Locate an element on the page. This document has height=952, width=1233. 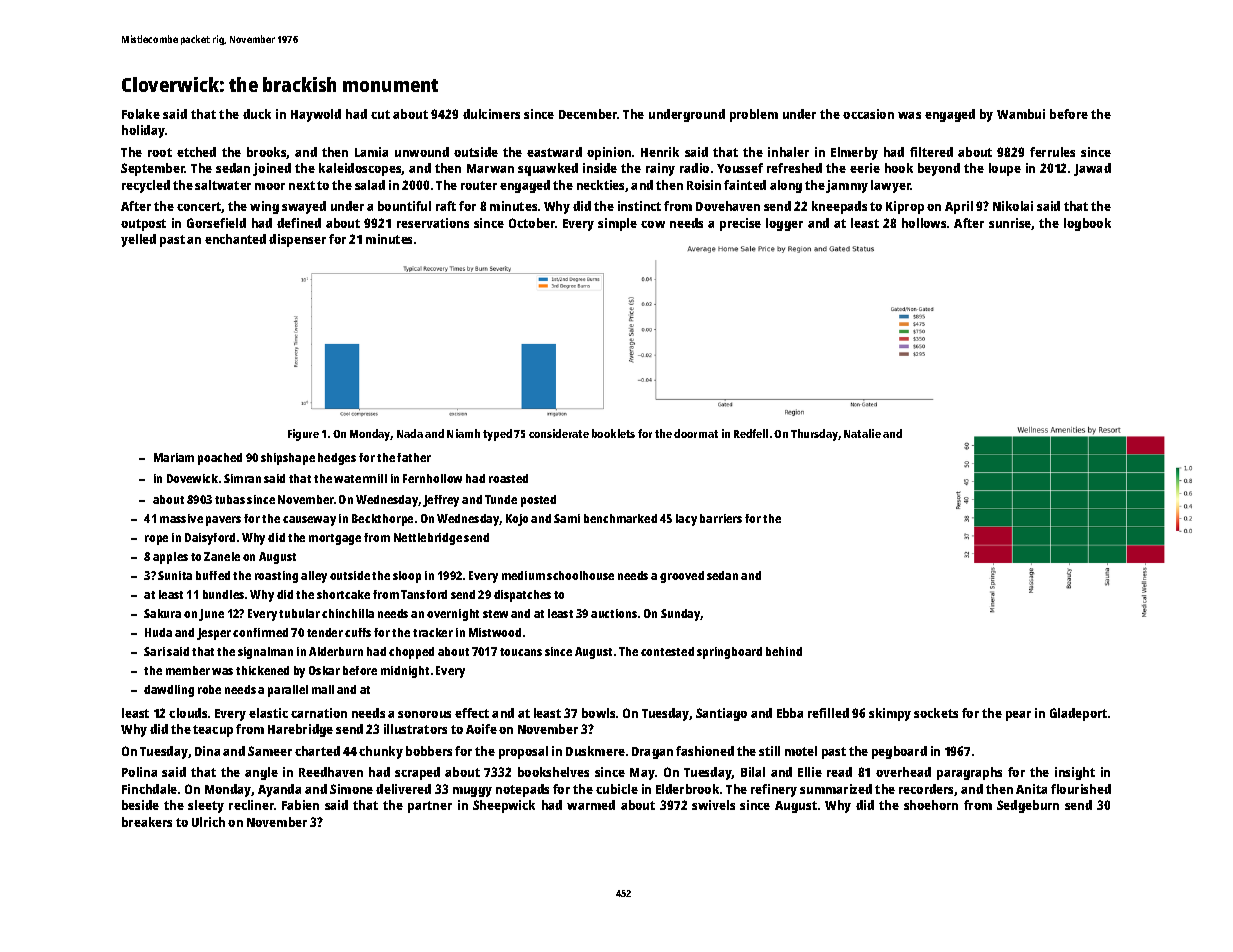
problem is located at coordinates (754, 115).
